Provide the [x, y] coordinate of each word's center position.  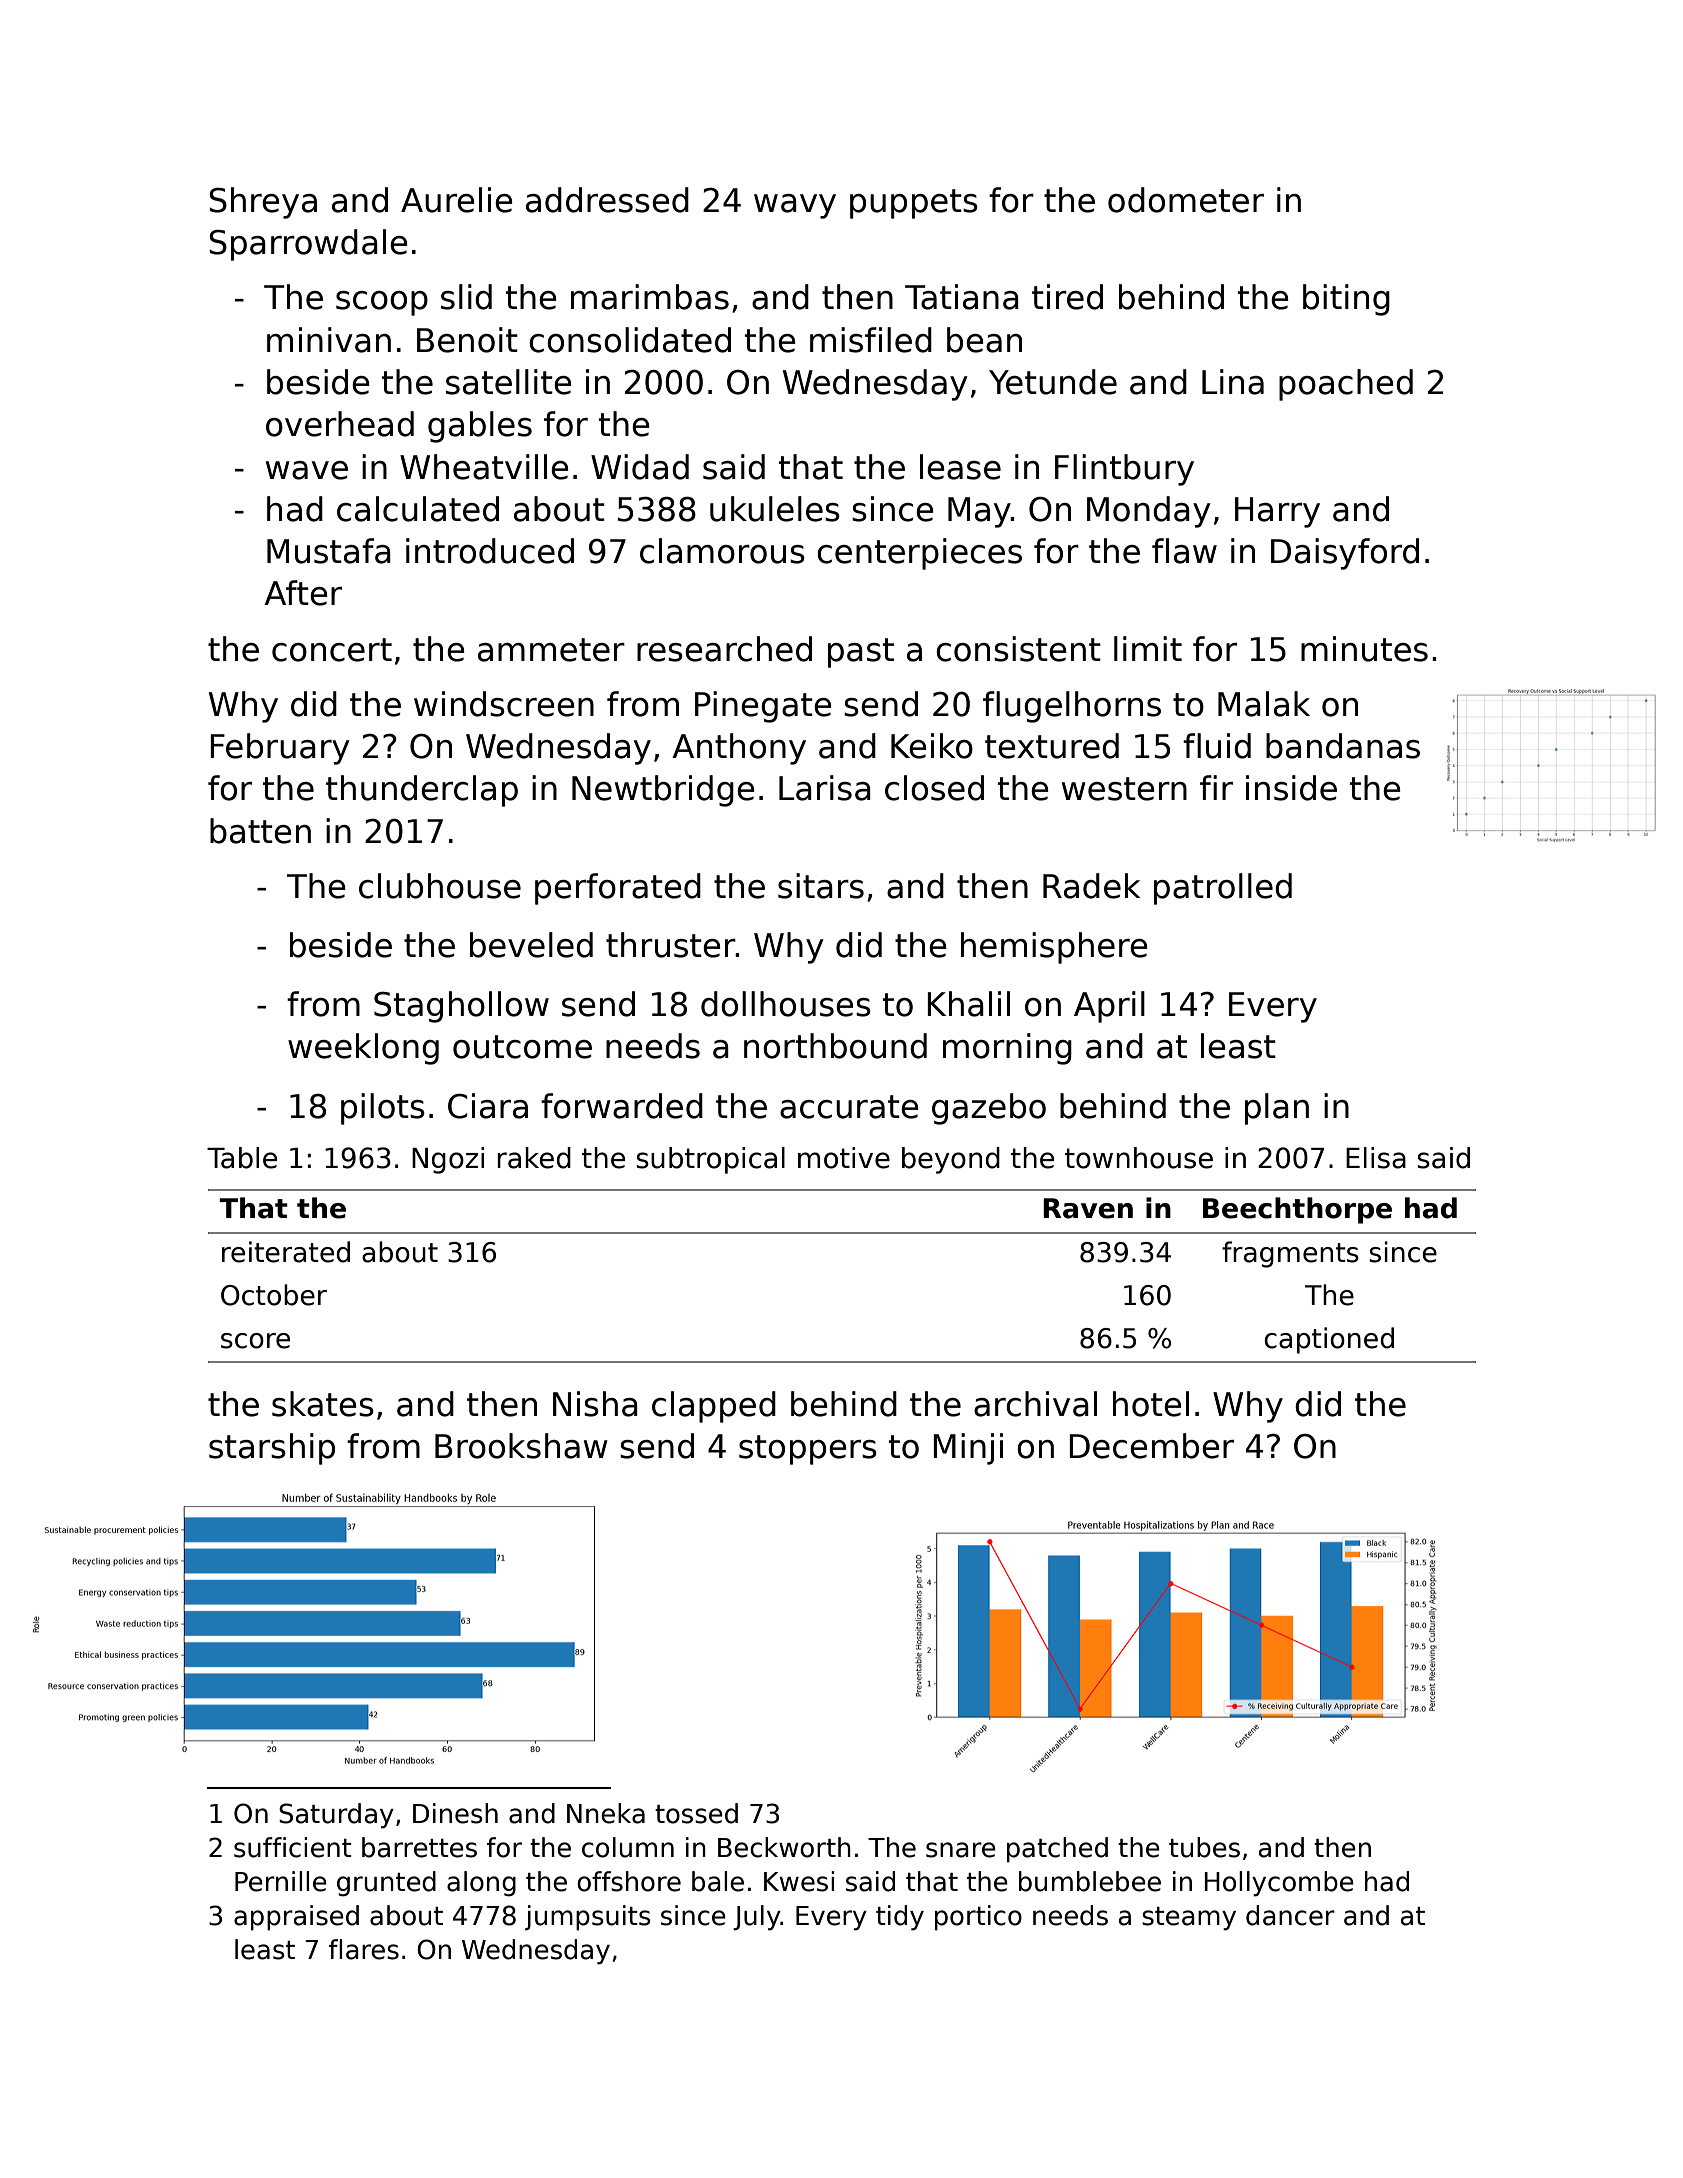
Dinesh [455, 1813]
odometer [1186, 200]
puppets [914, 204]
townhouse [1139, 1158]
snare [961, 1850]
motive [844, 1158]
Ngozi [448, 1160]
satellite [509, 382]
